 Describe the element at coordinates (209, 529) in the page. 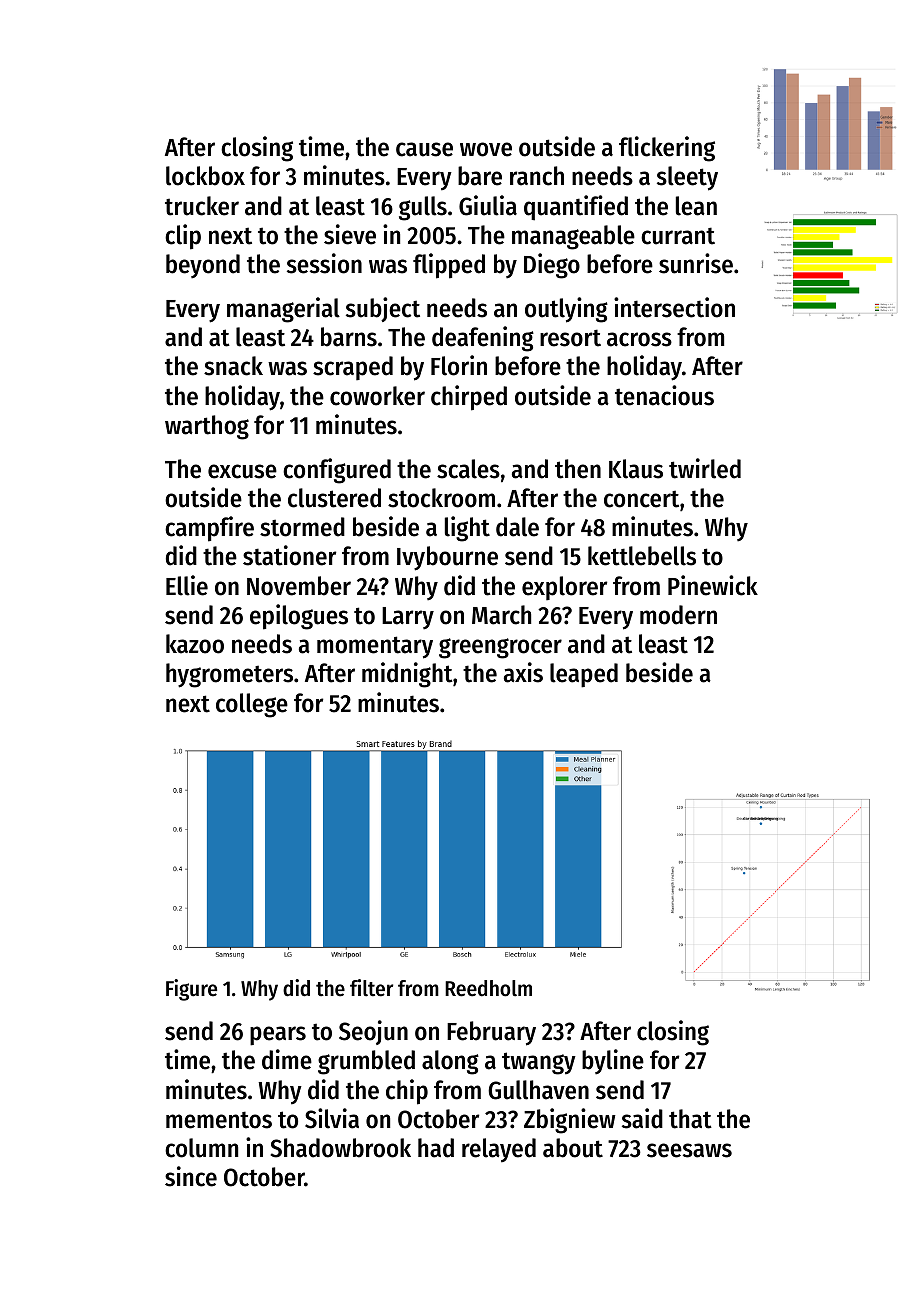

I see `campfire` at that location.
